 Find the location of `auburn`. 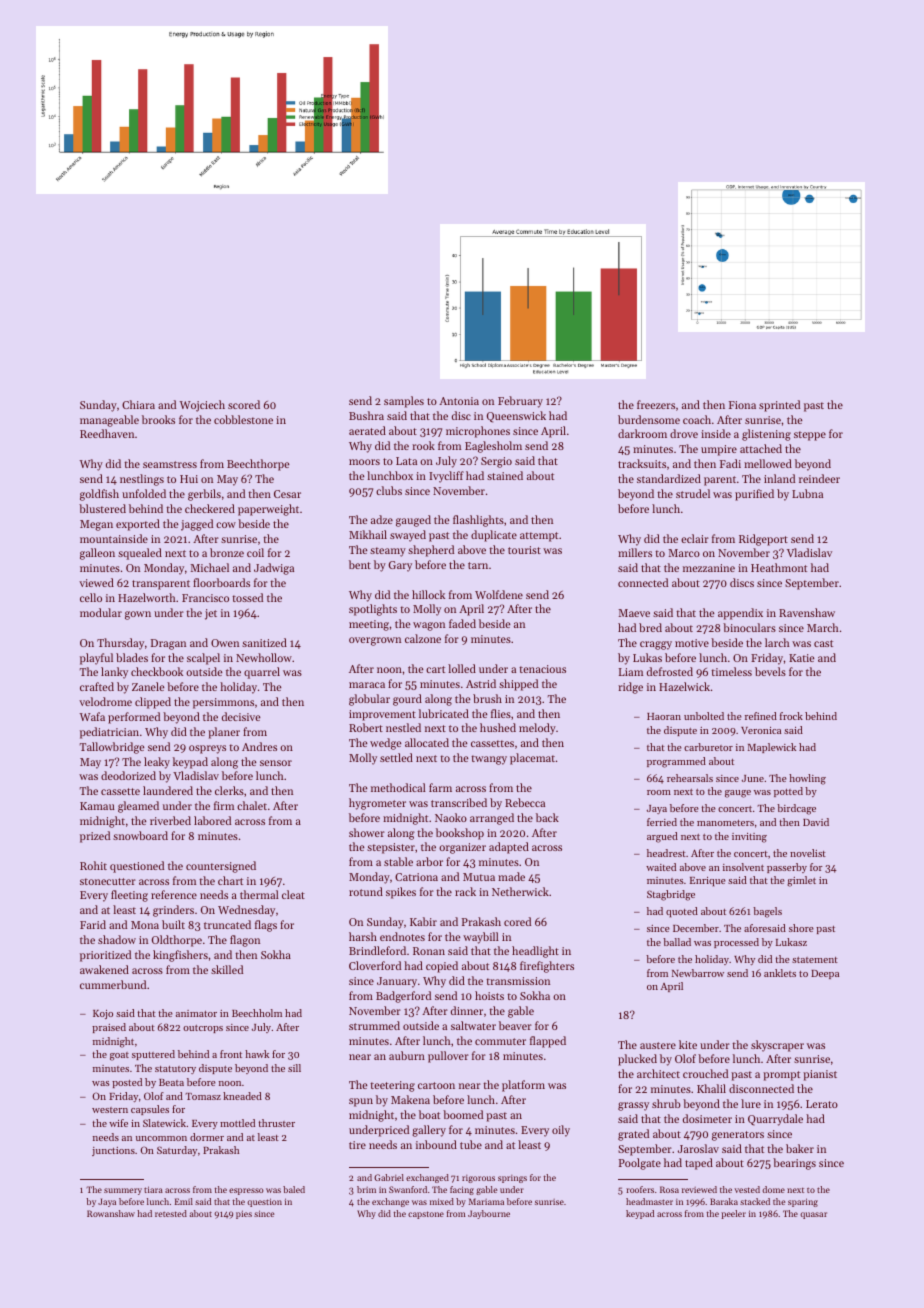

auburn is located at coordinates (407, 1055).
